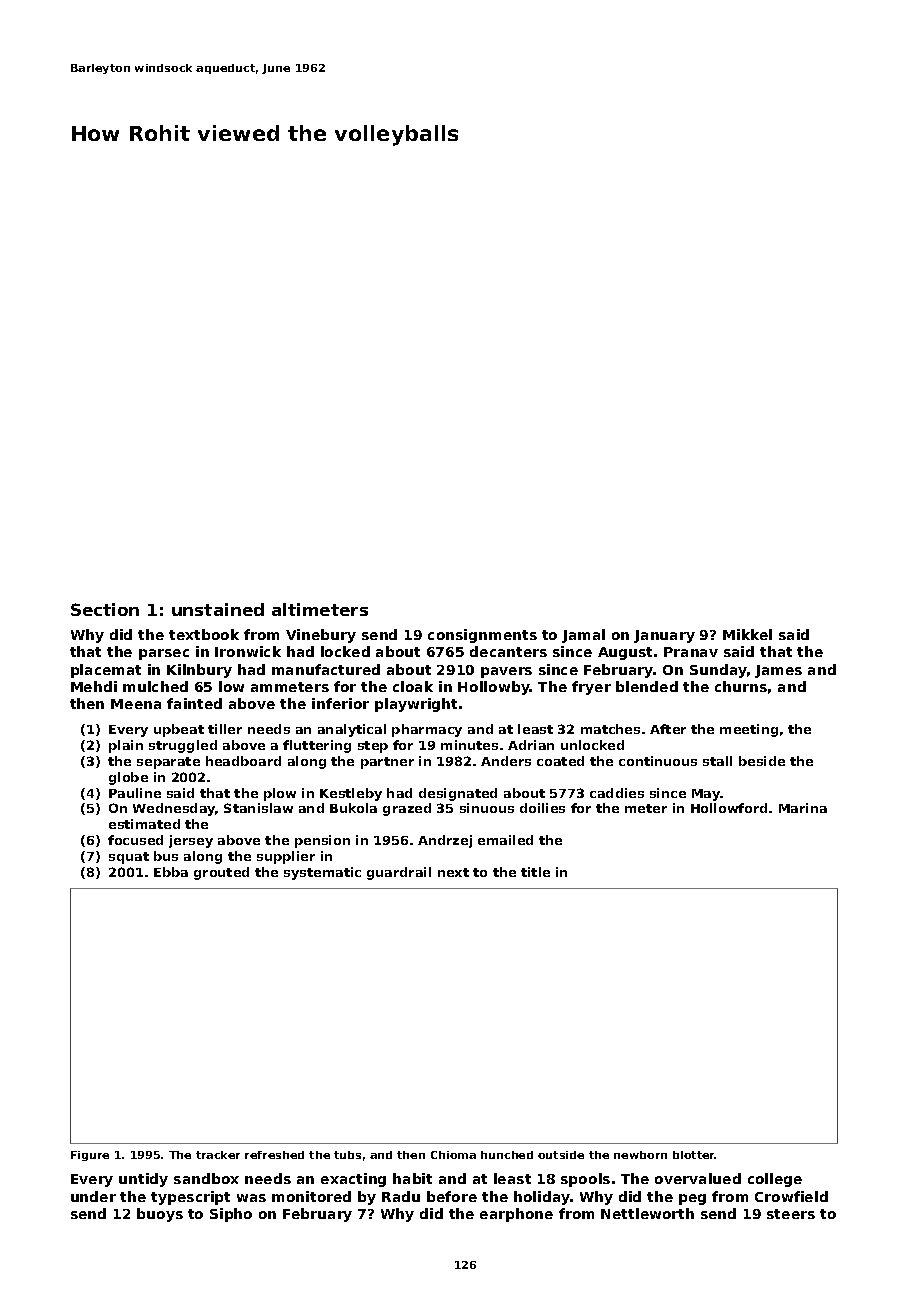 This page has height=1316, width=908. I want to click on blended, so click(647, 686).
